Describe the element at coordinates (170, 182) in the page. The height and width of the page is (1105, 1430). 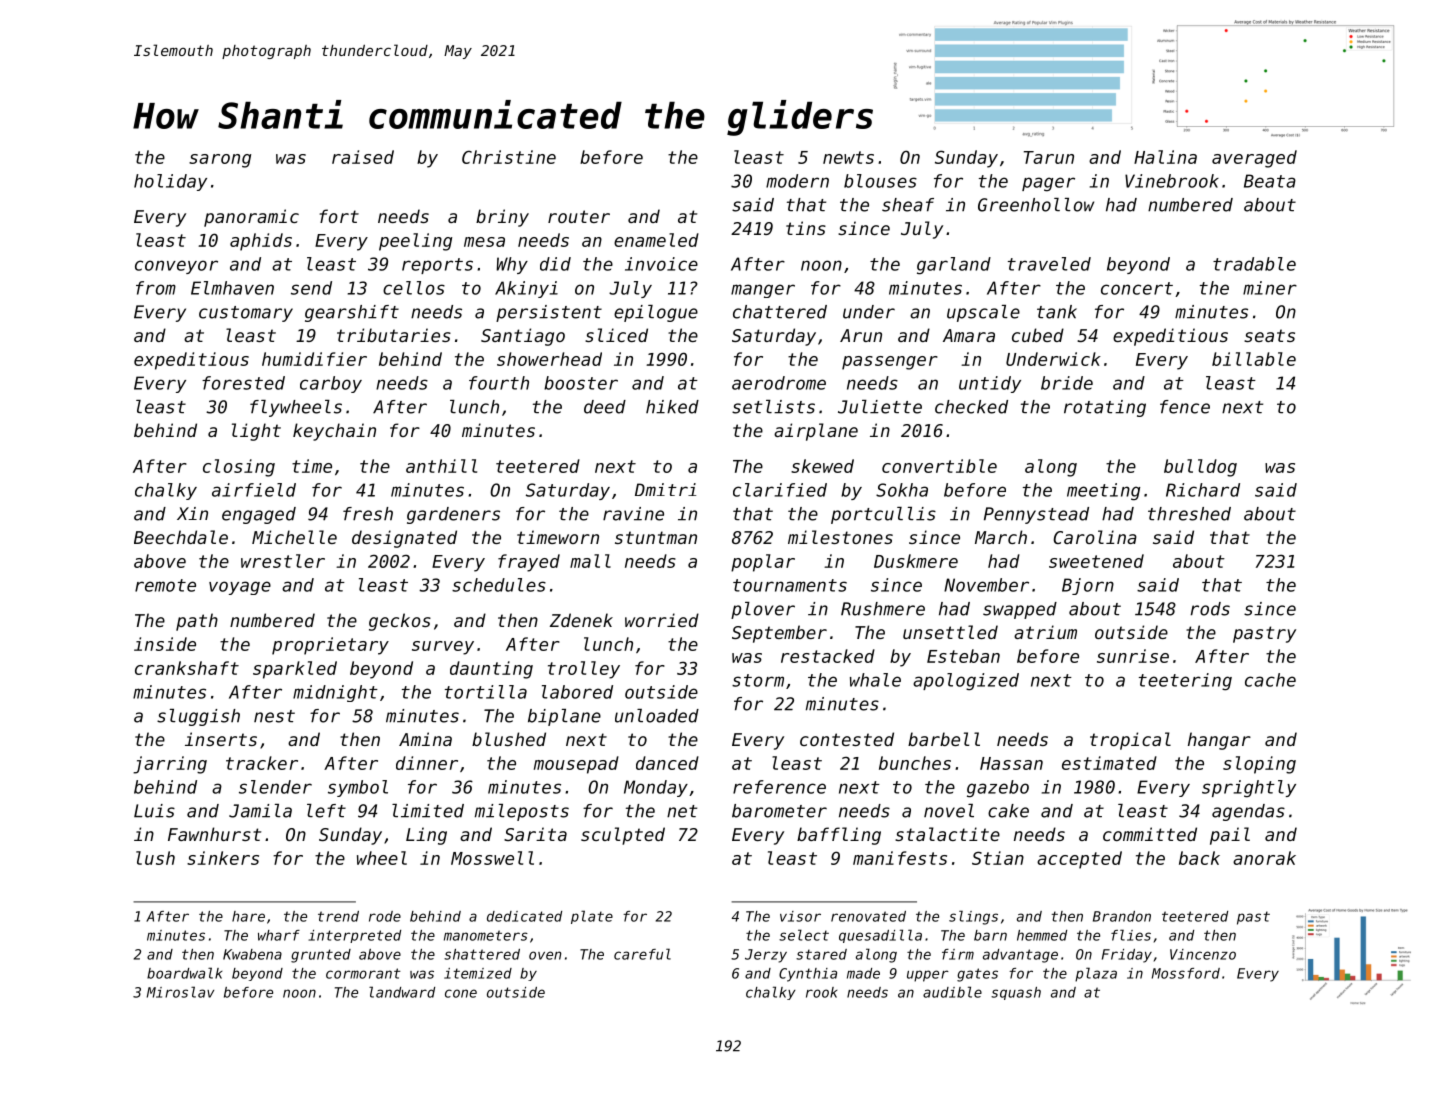
I see `holiday` at that location.
